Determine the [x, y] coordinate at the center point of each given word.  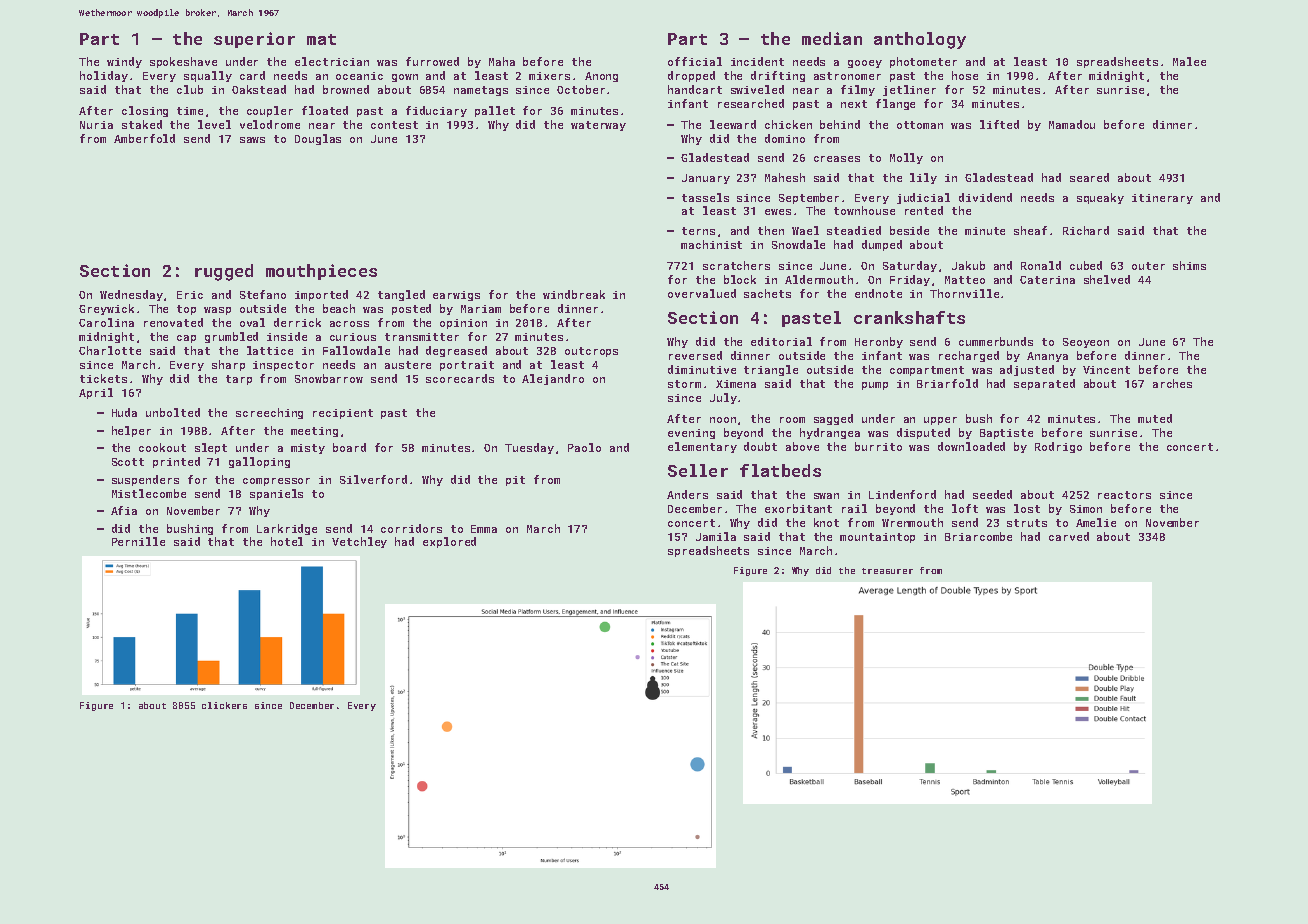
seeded [992, 494]
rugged [224, 272]
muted [1155, 418]
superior [254, 40]
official [695, 61]
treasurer [887, 571]
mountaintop [877, 538]
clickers [224, 705]
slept [211, 448]
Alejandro [553, 379]
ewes [778, 212]
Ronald [1041, 265]
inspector [283, 366]
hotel [287, 541]
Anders [687, 494]
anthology [920, 40]
